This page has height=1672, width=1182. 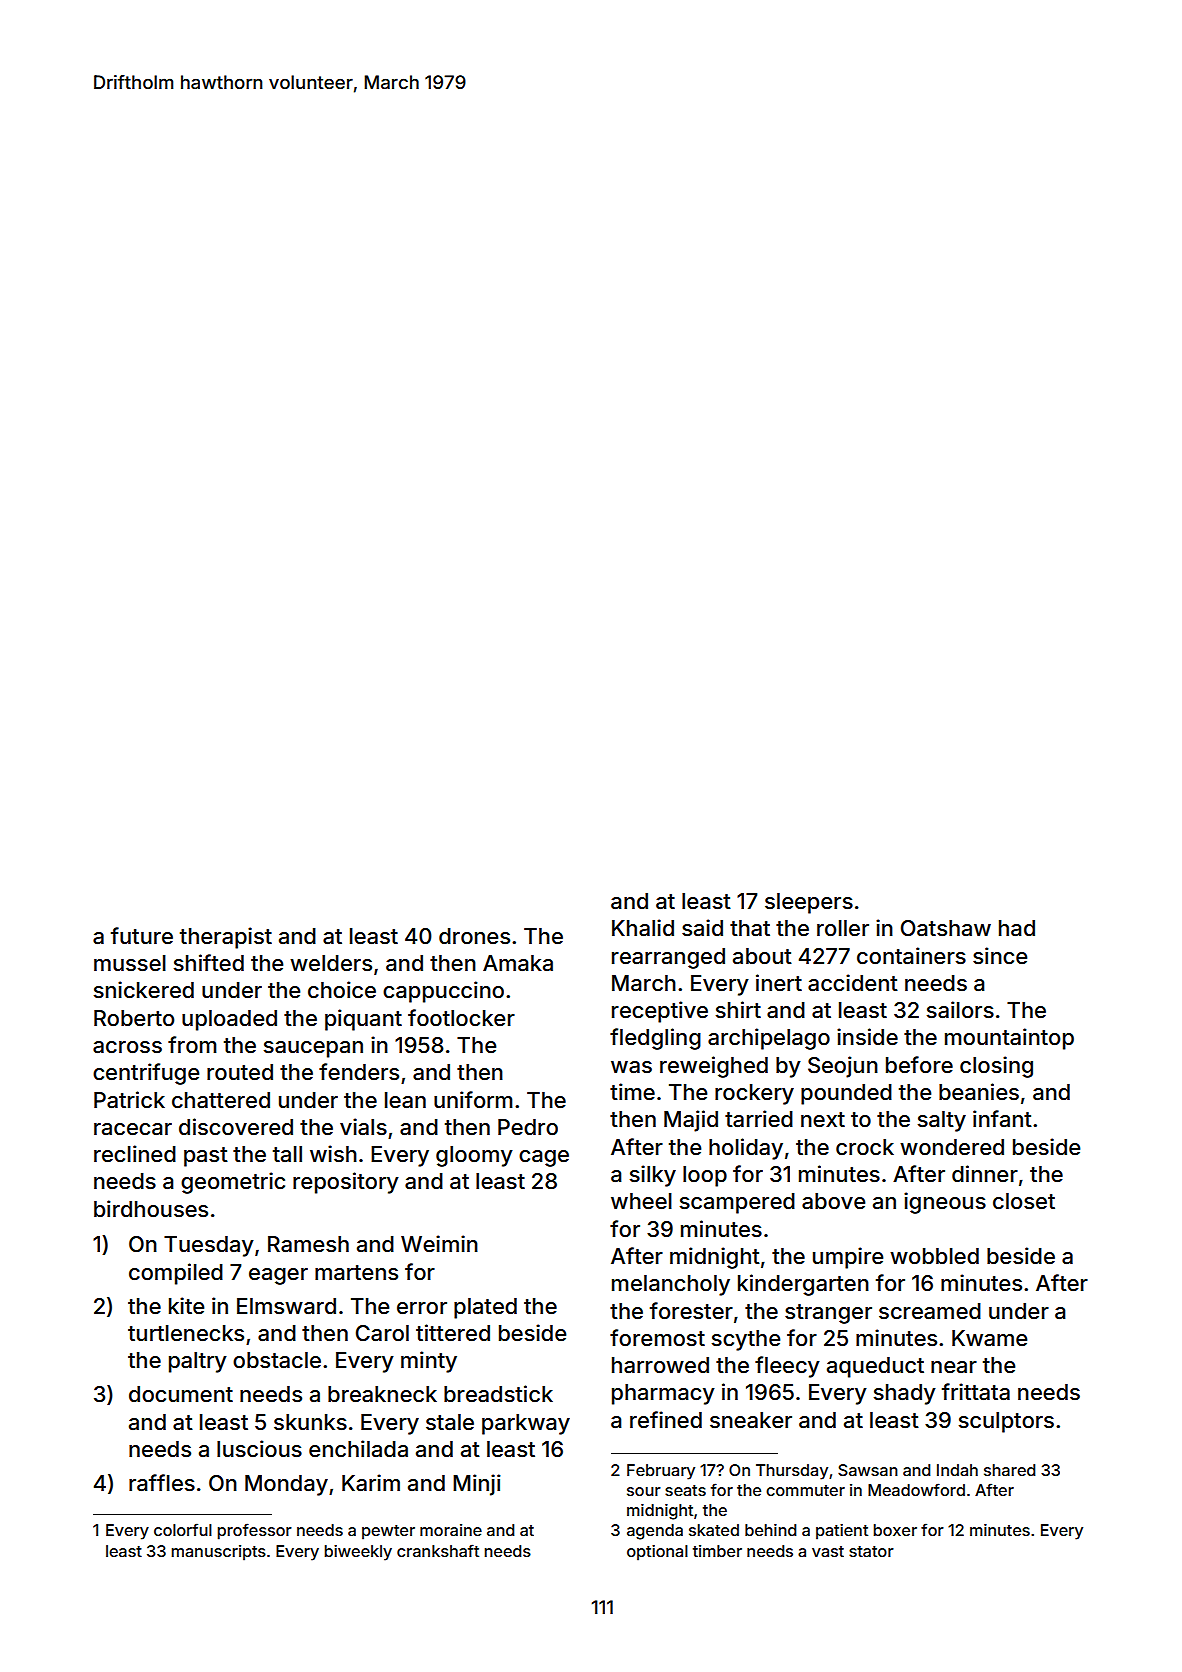 I want to click on obstacle, so click(x=277, y=1360).
